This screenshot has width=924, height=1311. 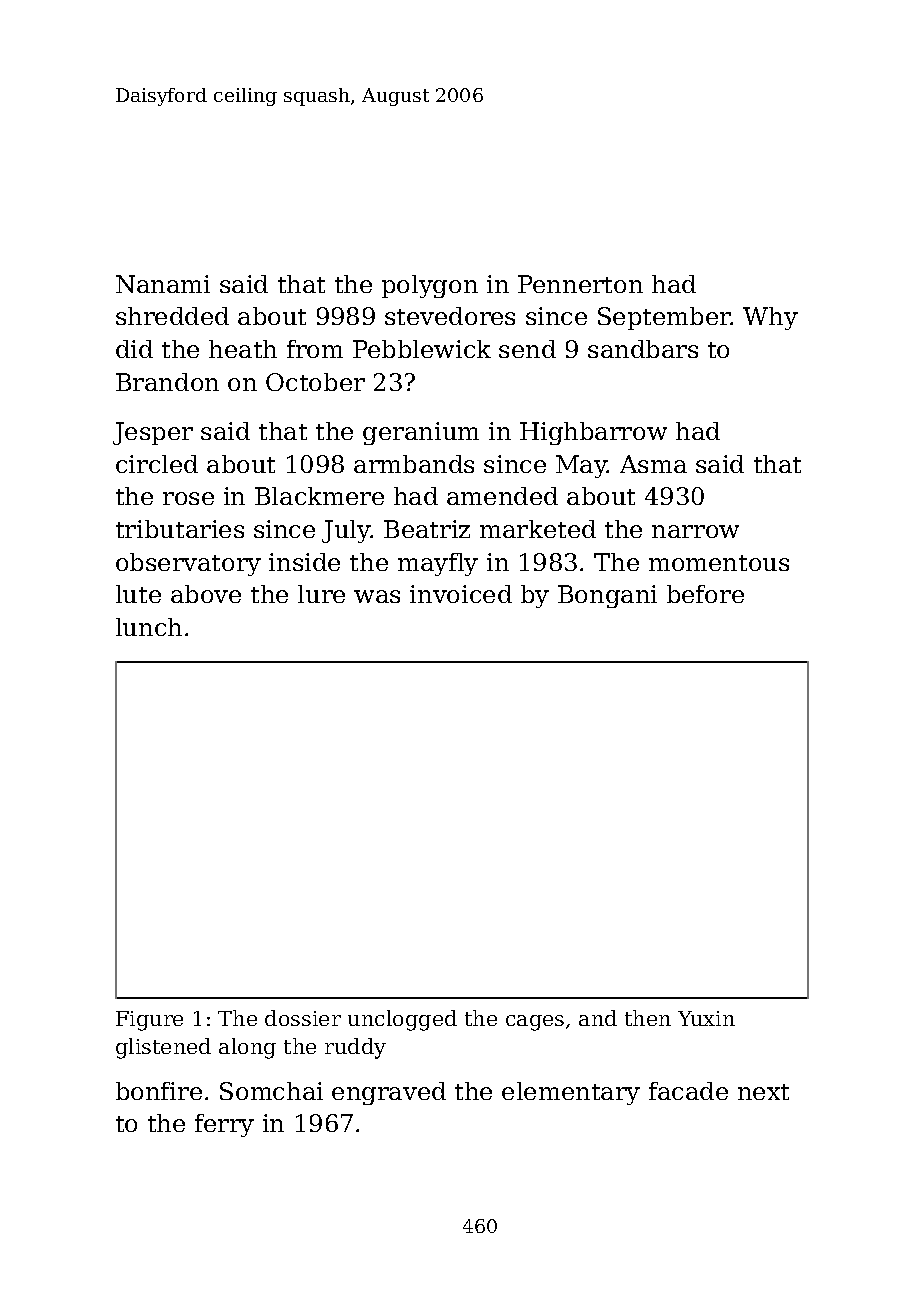 What do you see at coordinates (705, 594) in the screenshot?
I see `before` at bounding box center [705, 594].
